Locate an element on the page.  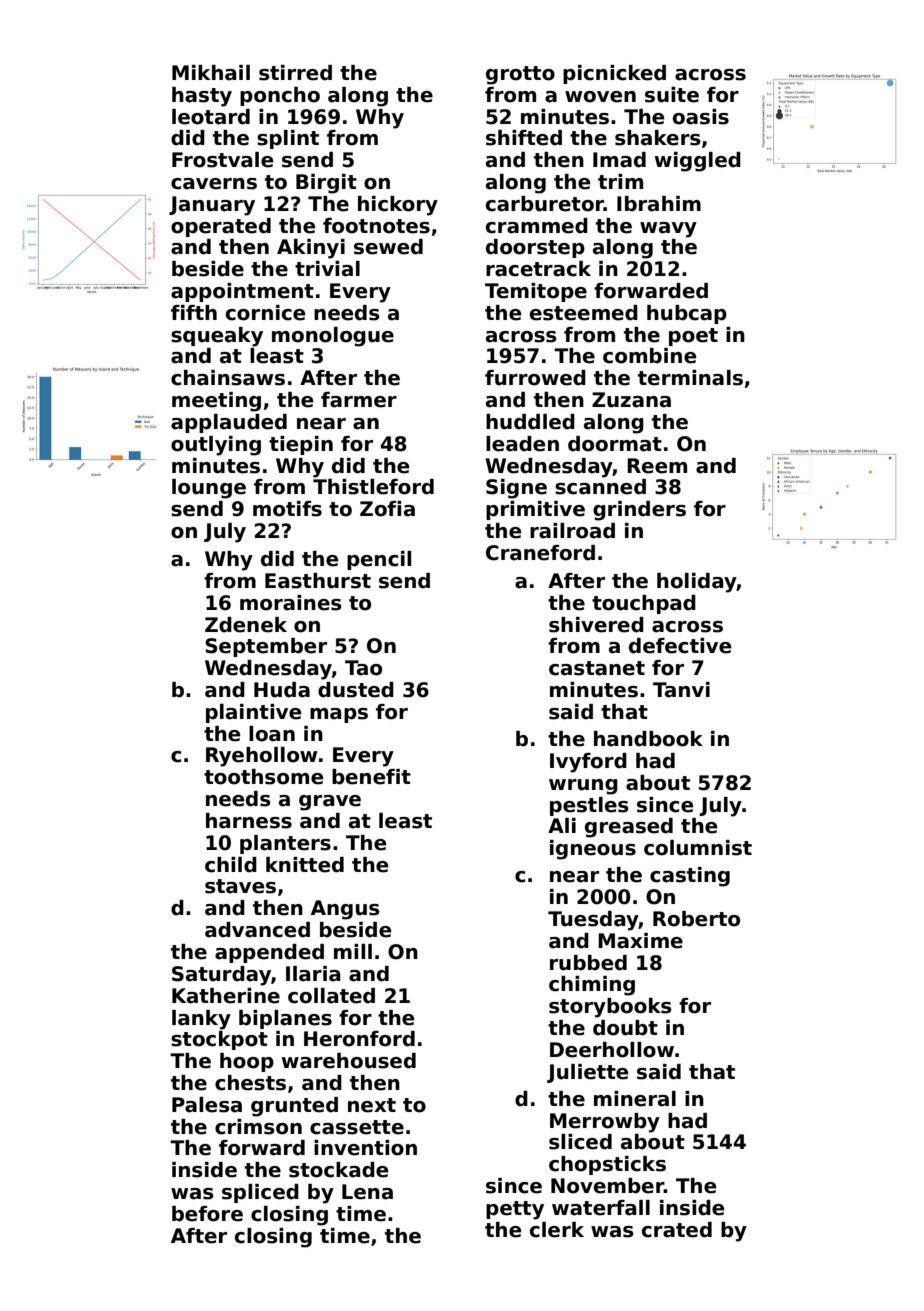
tiepin is located at coordinates (301, 445).
